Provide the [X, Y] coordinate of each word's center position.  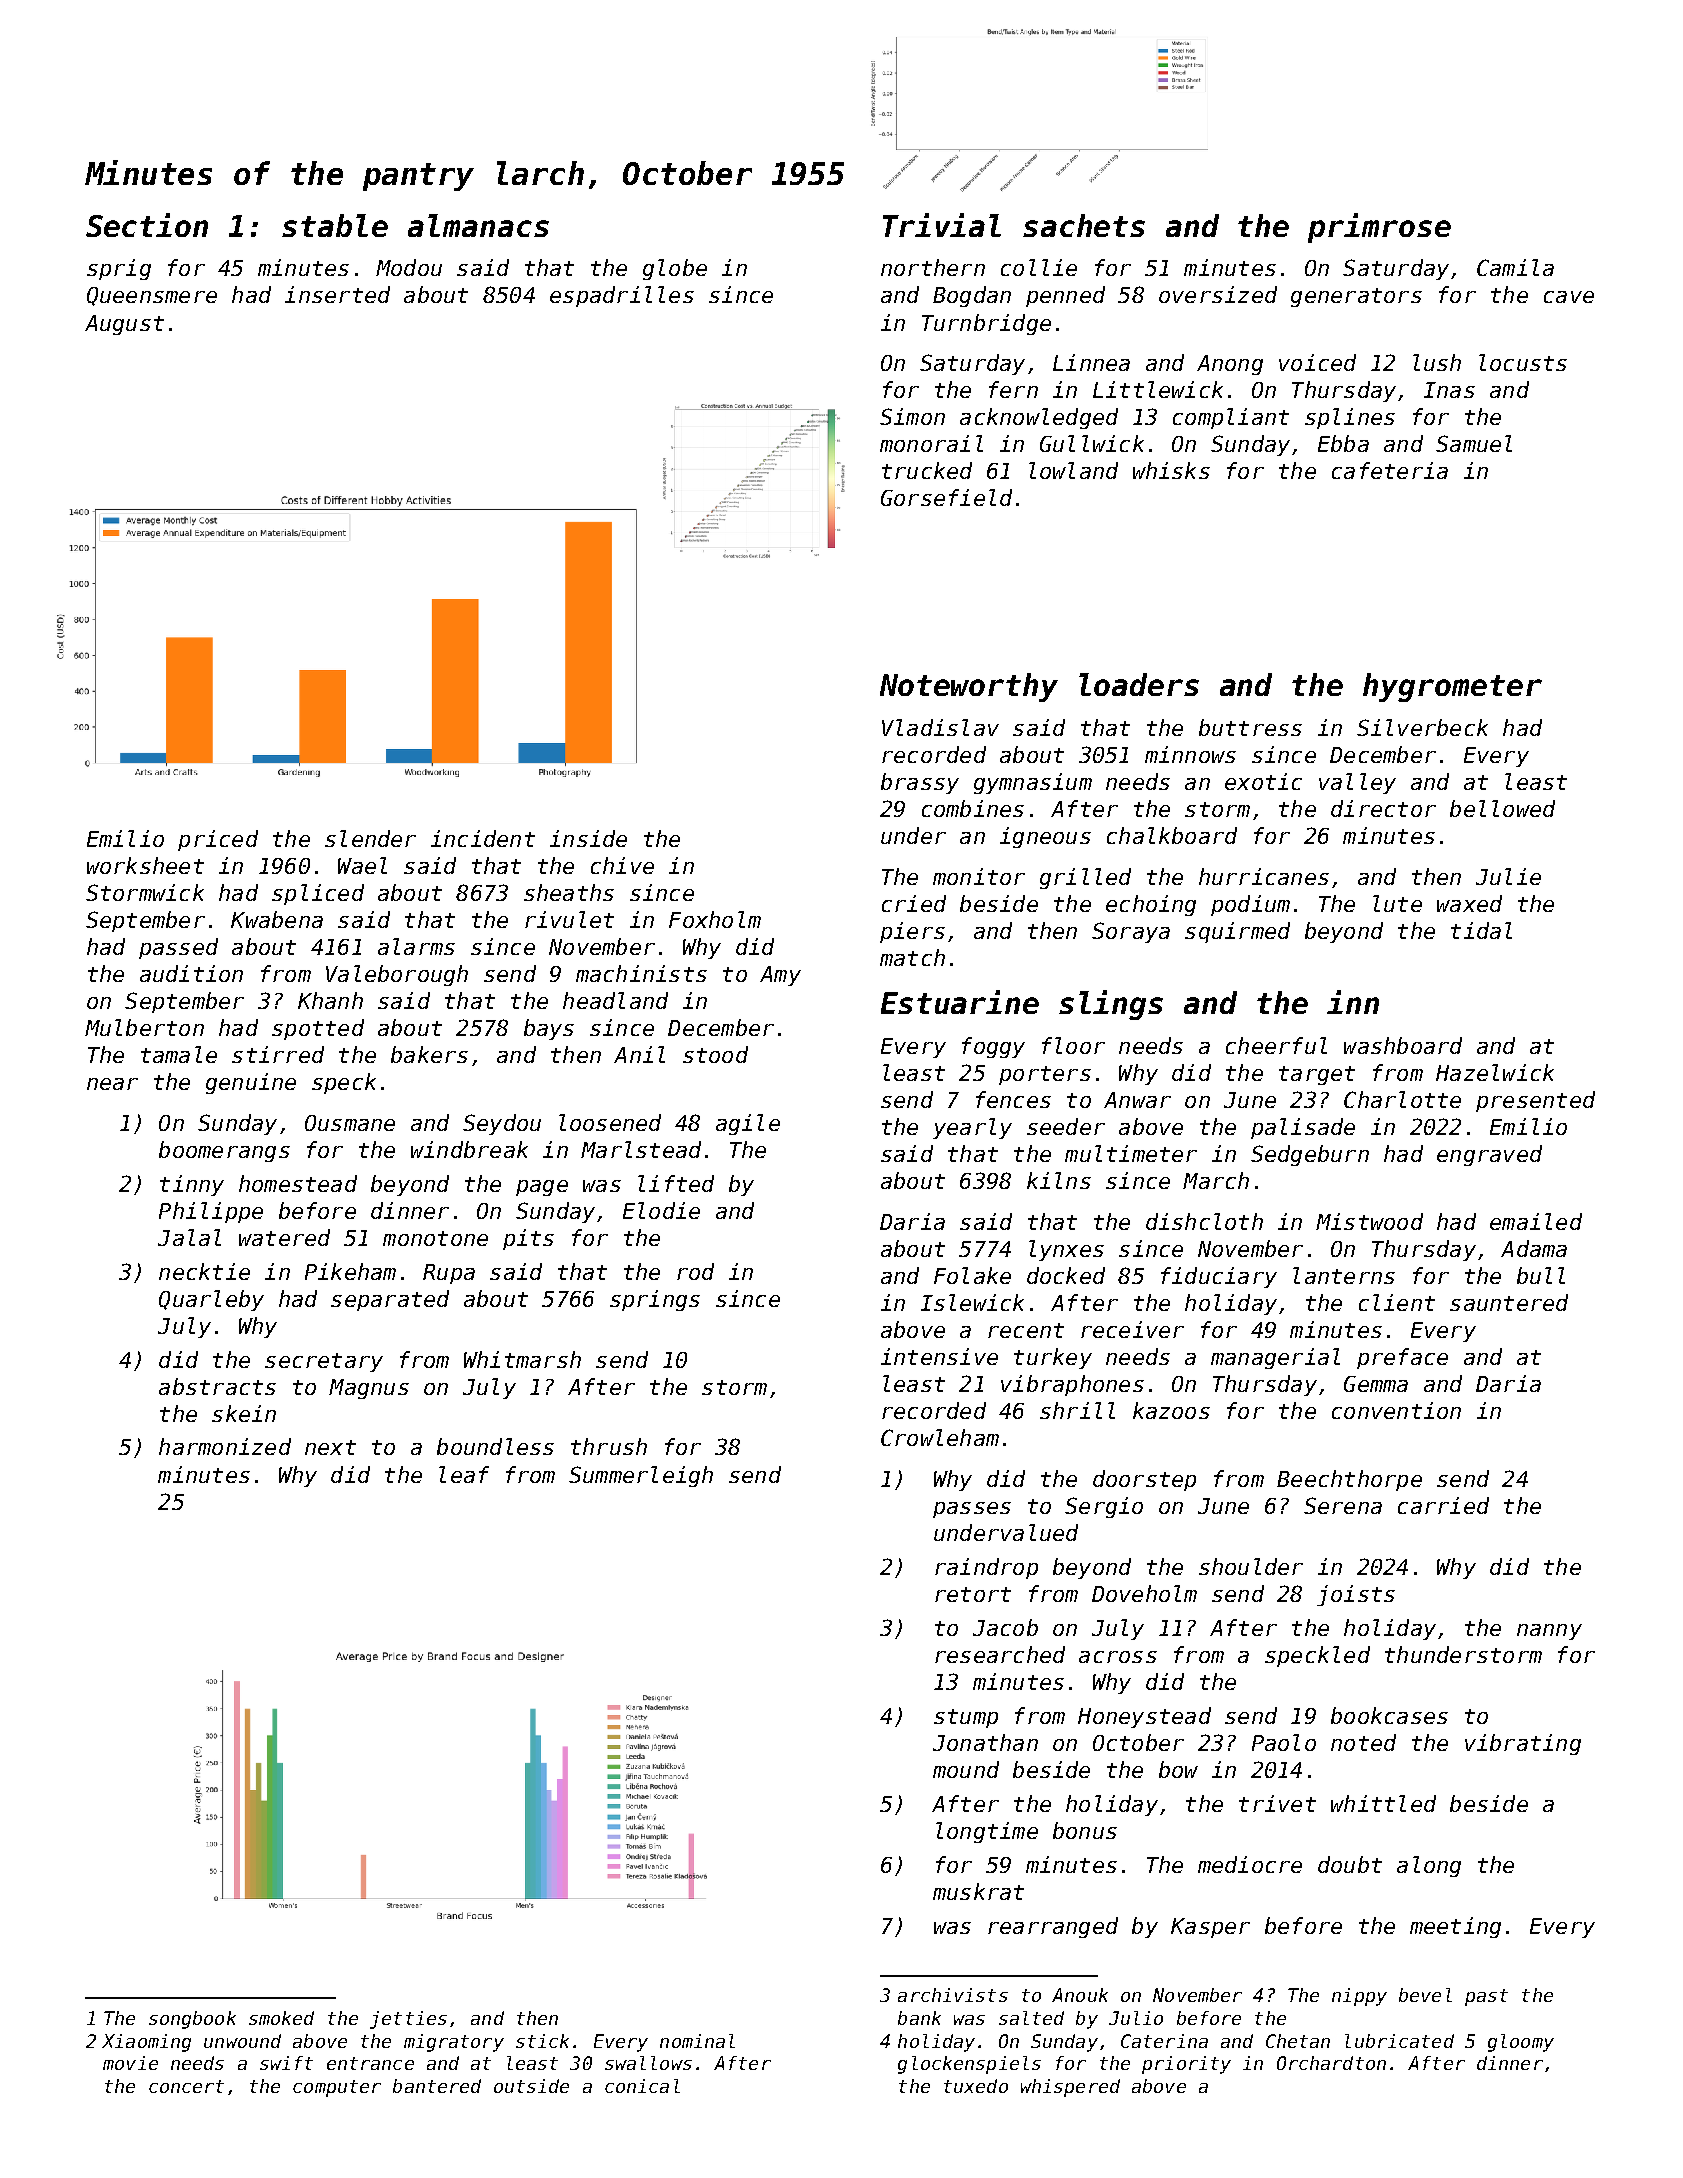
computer [337, 2088]
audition [191, 973]
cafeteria [1390, 470]
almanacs [478, 225]
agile [748, 1124]
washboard [1403, 1045]
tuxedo [976, 2086]
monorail [931, 443]
